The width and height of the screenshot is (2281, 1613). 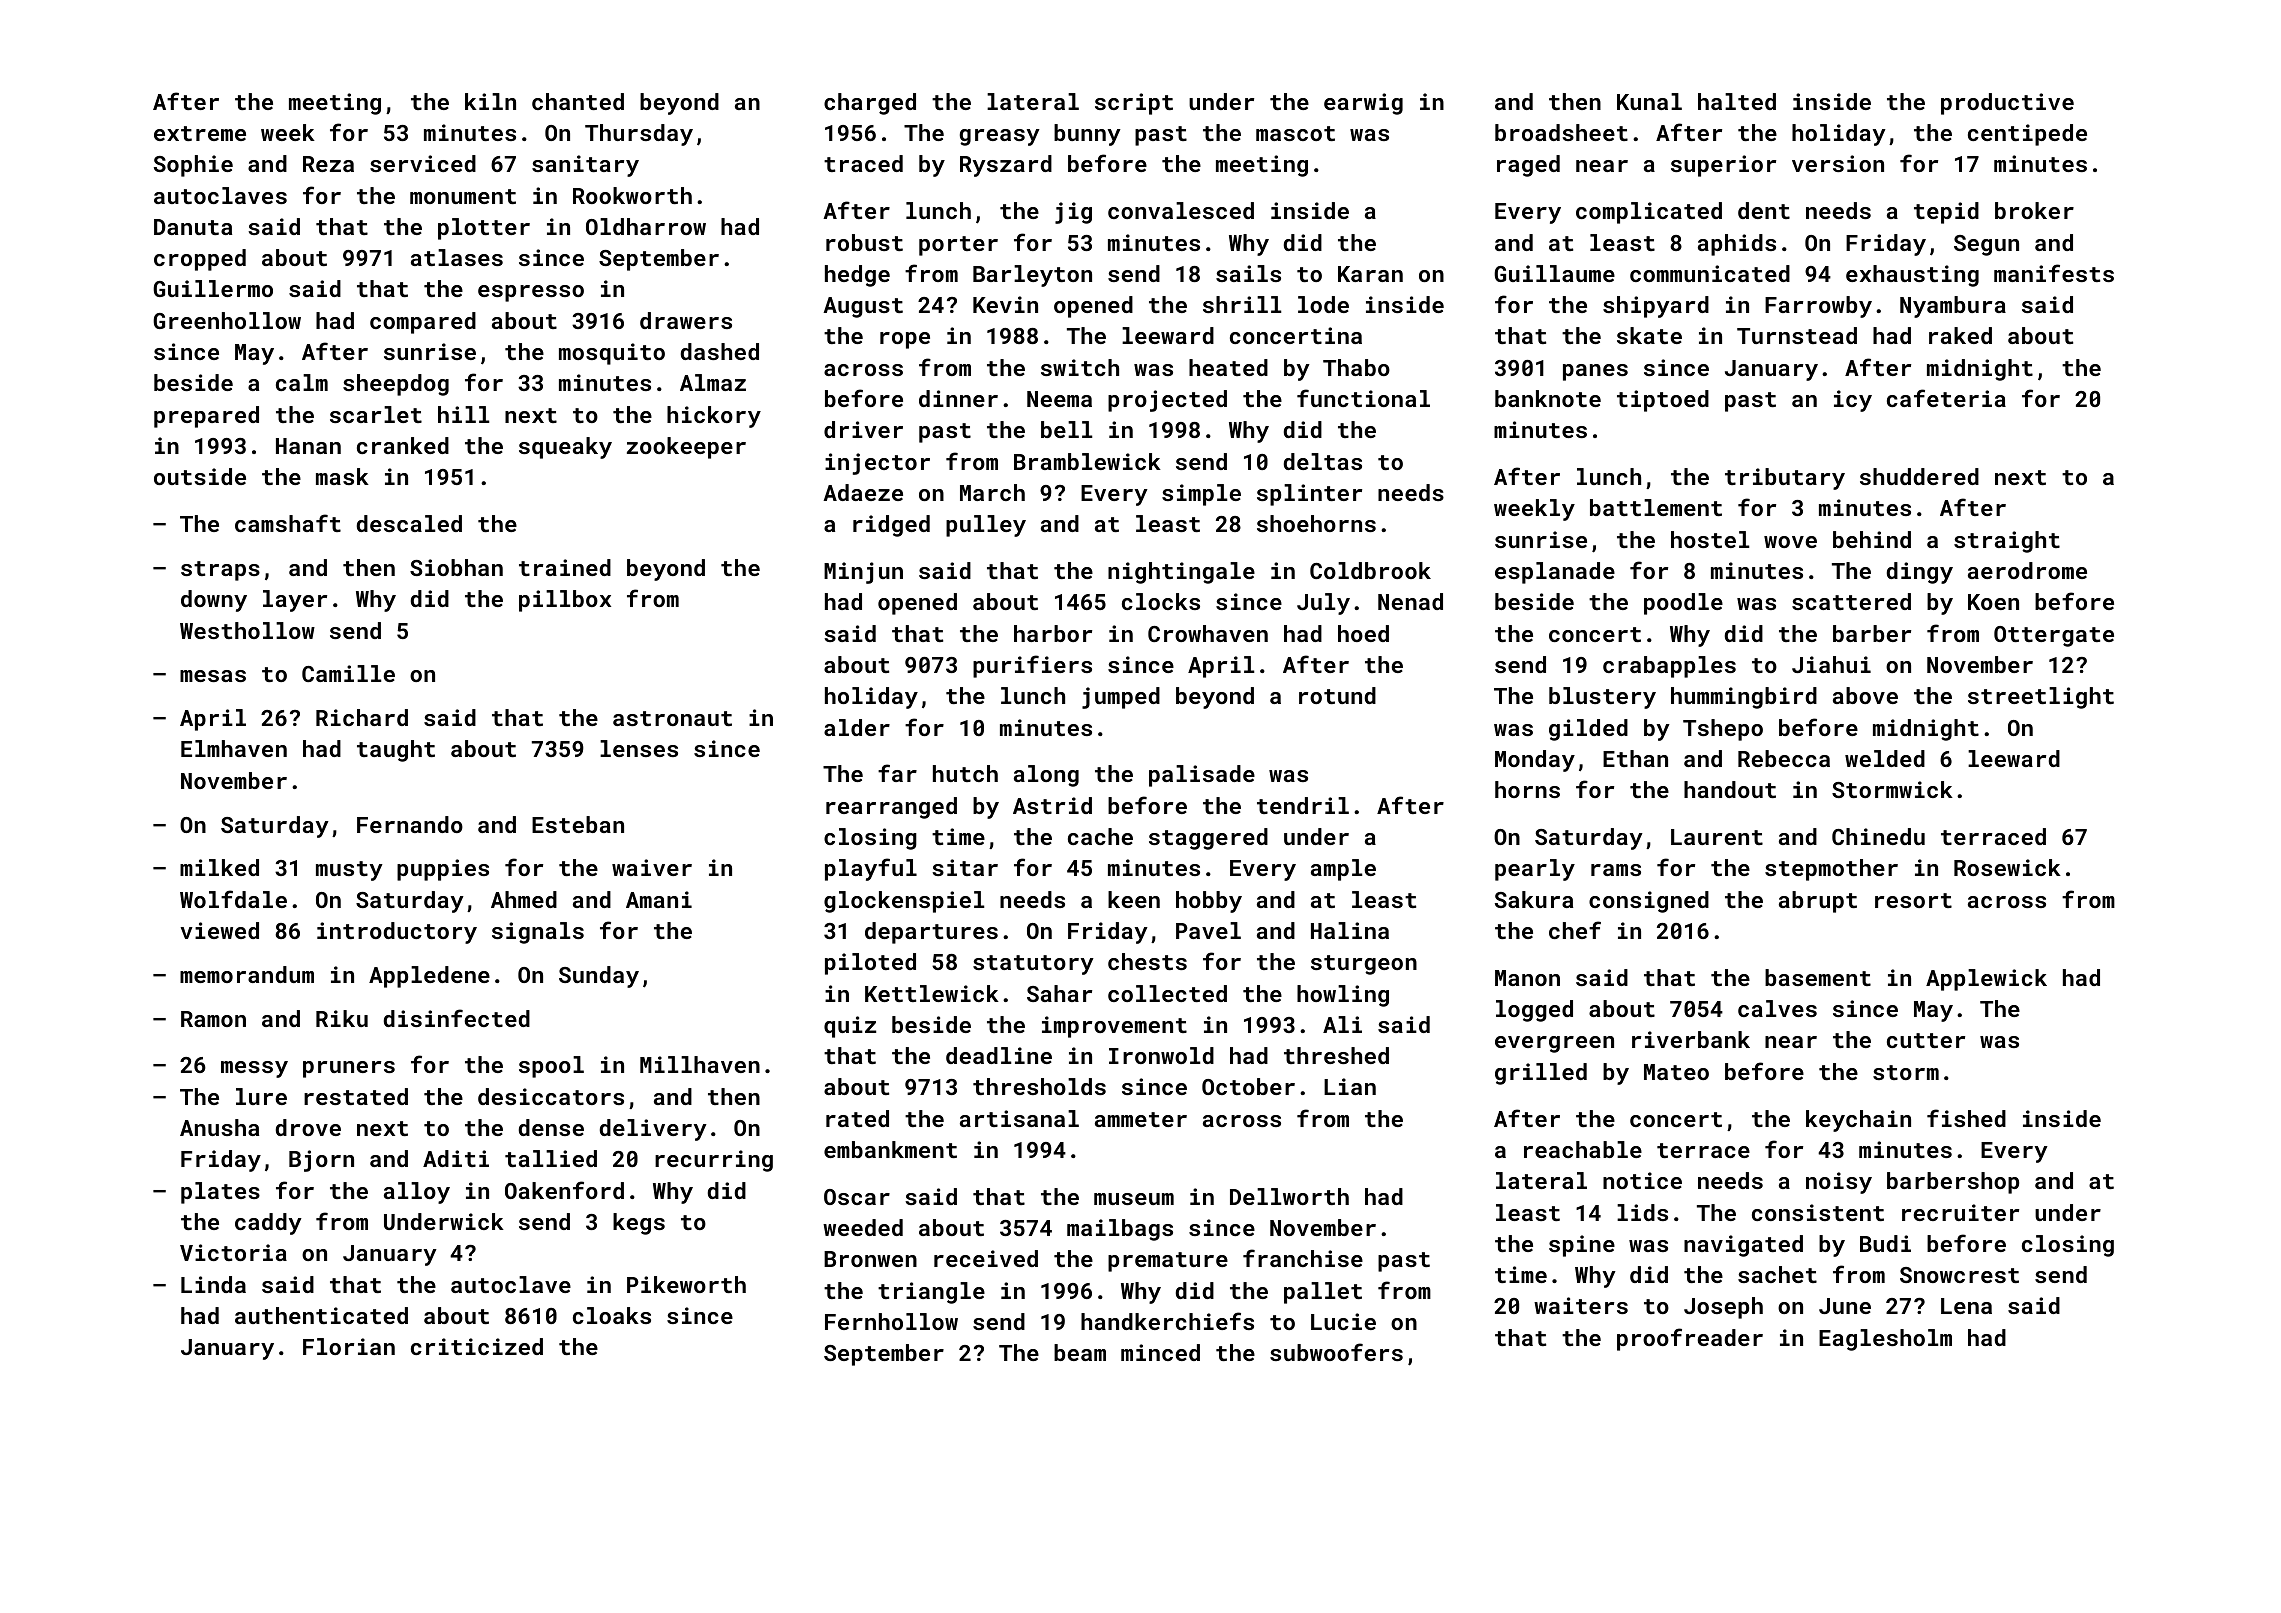 I want to click on lenses, so click(x=639, y=748).
